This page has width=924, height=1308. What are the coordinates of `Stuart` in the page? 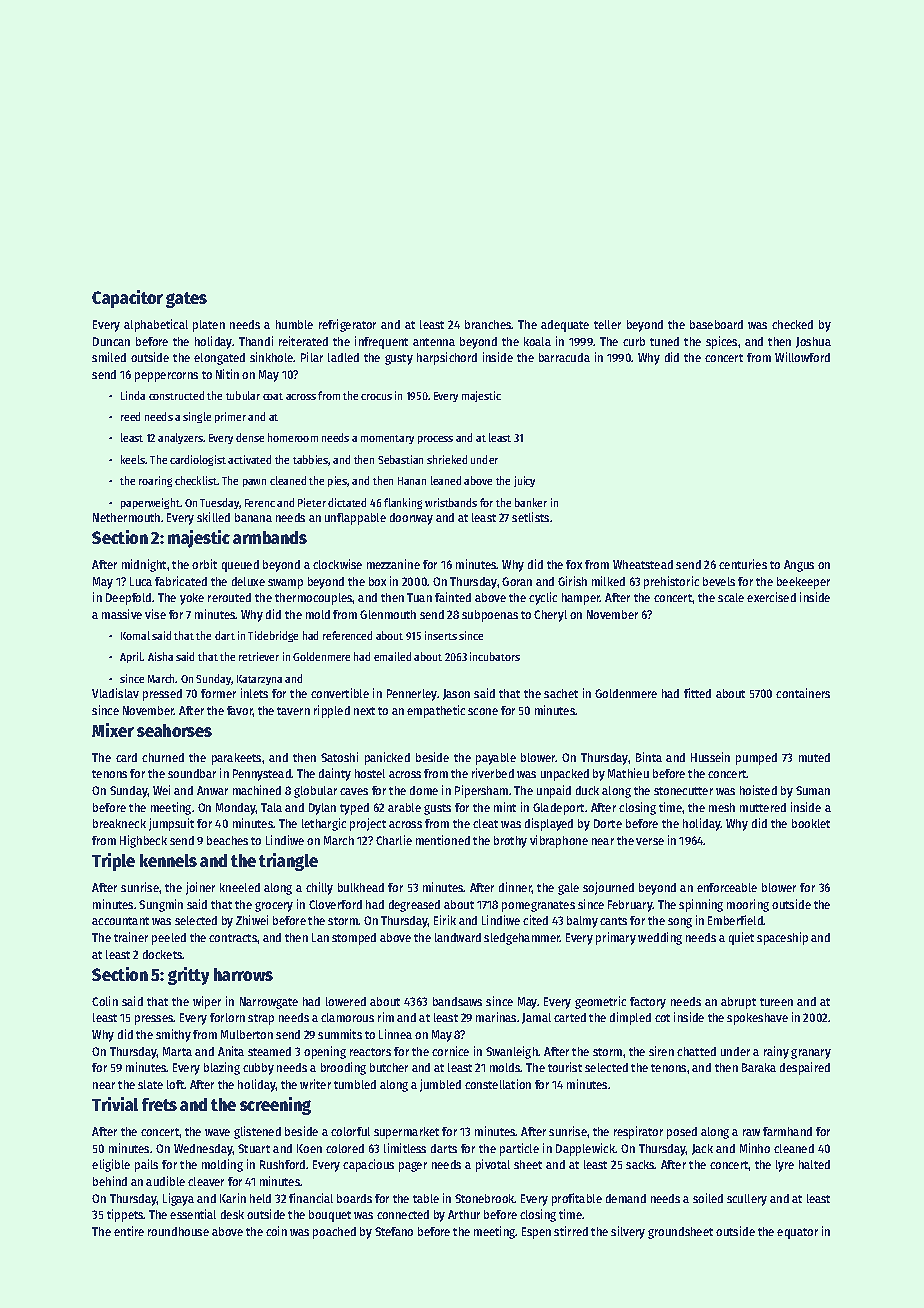 It's located at (254, 1148).
